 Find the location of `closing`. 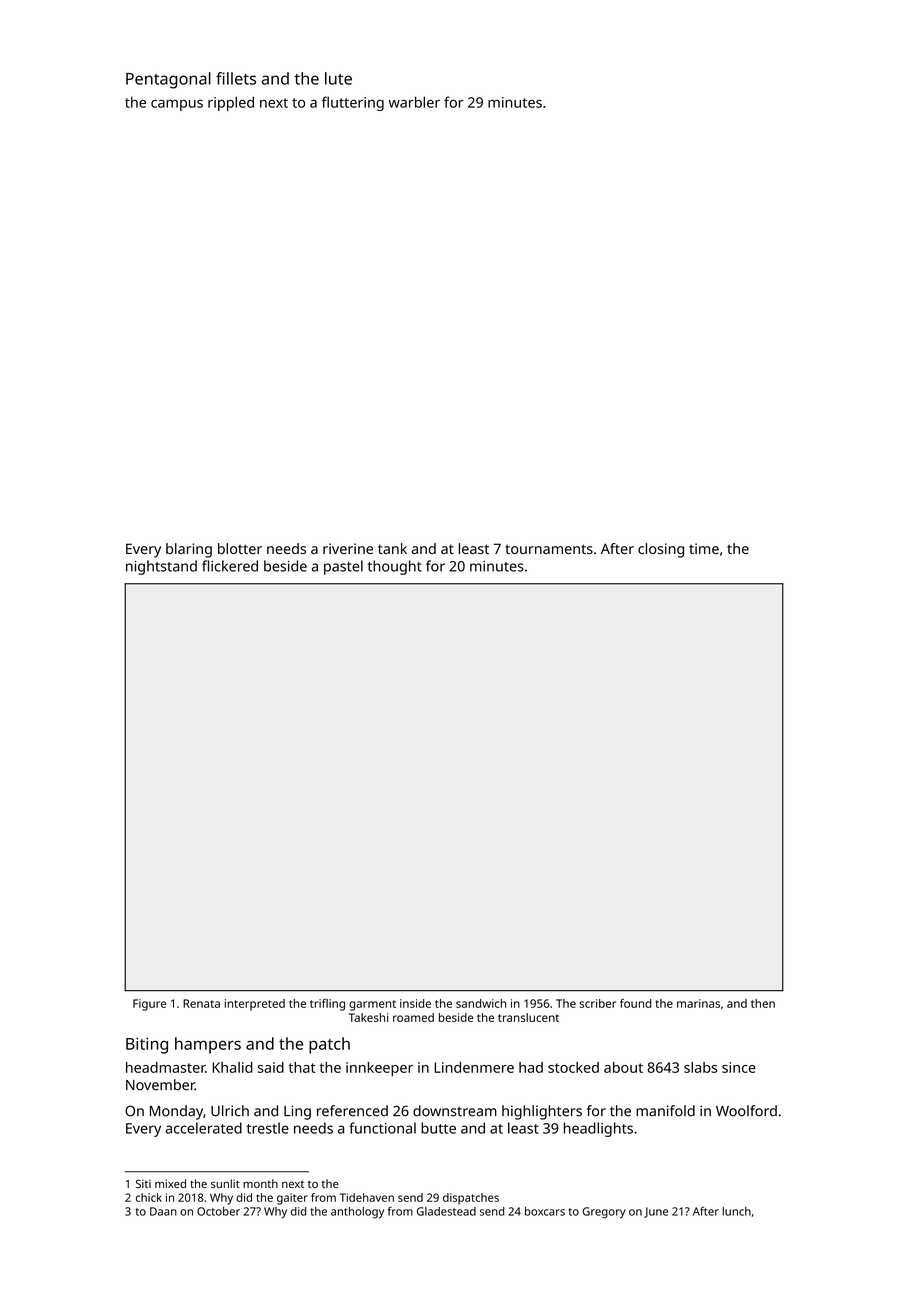

closing is located at coordinates (661, 550).
